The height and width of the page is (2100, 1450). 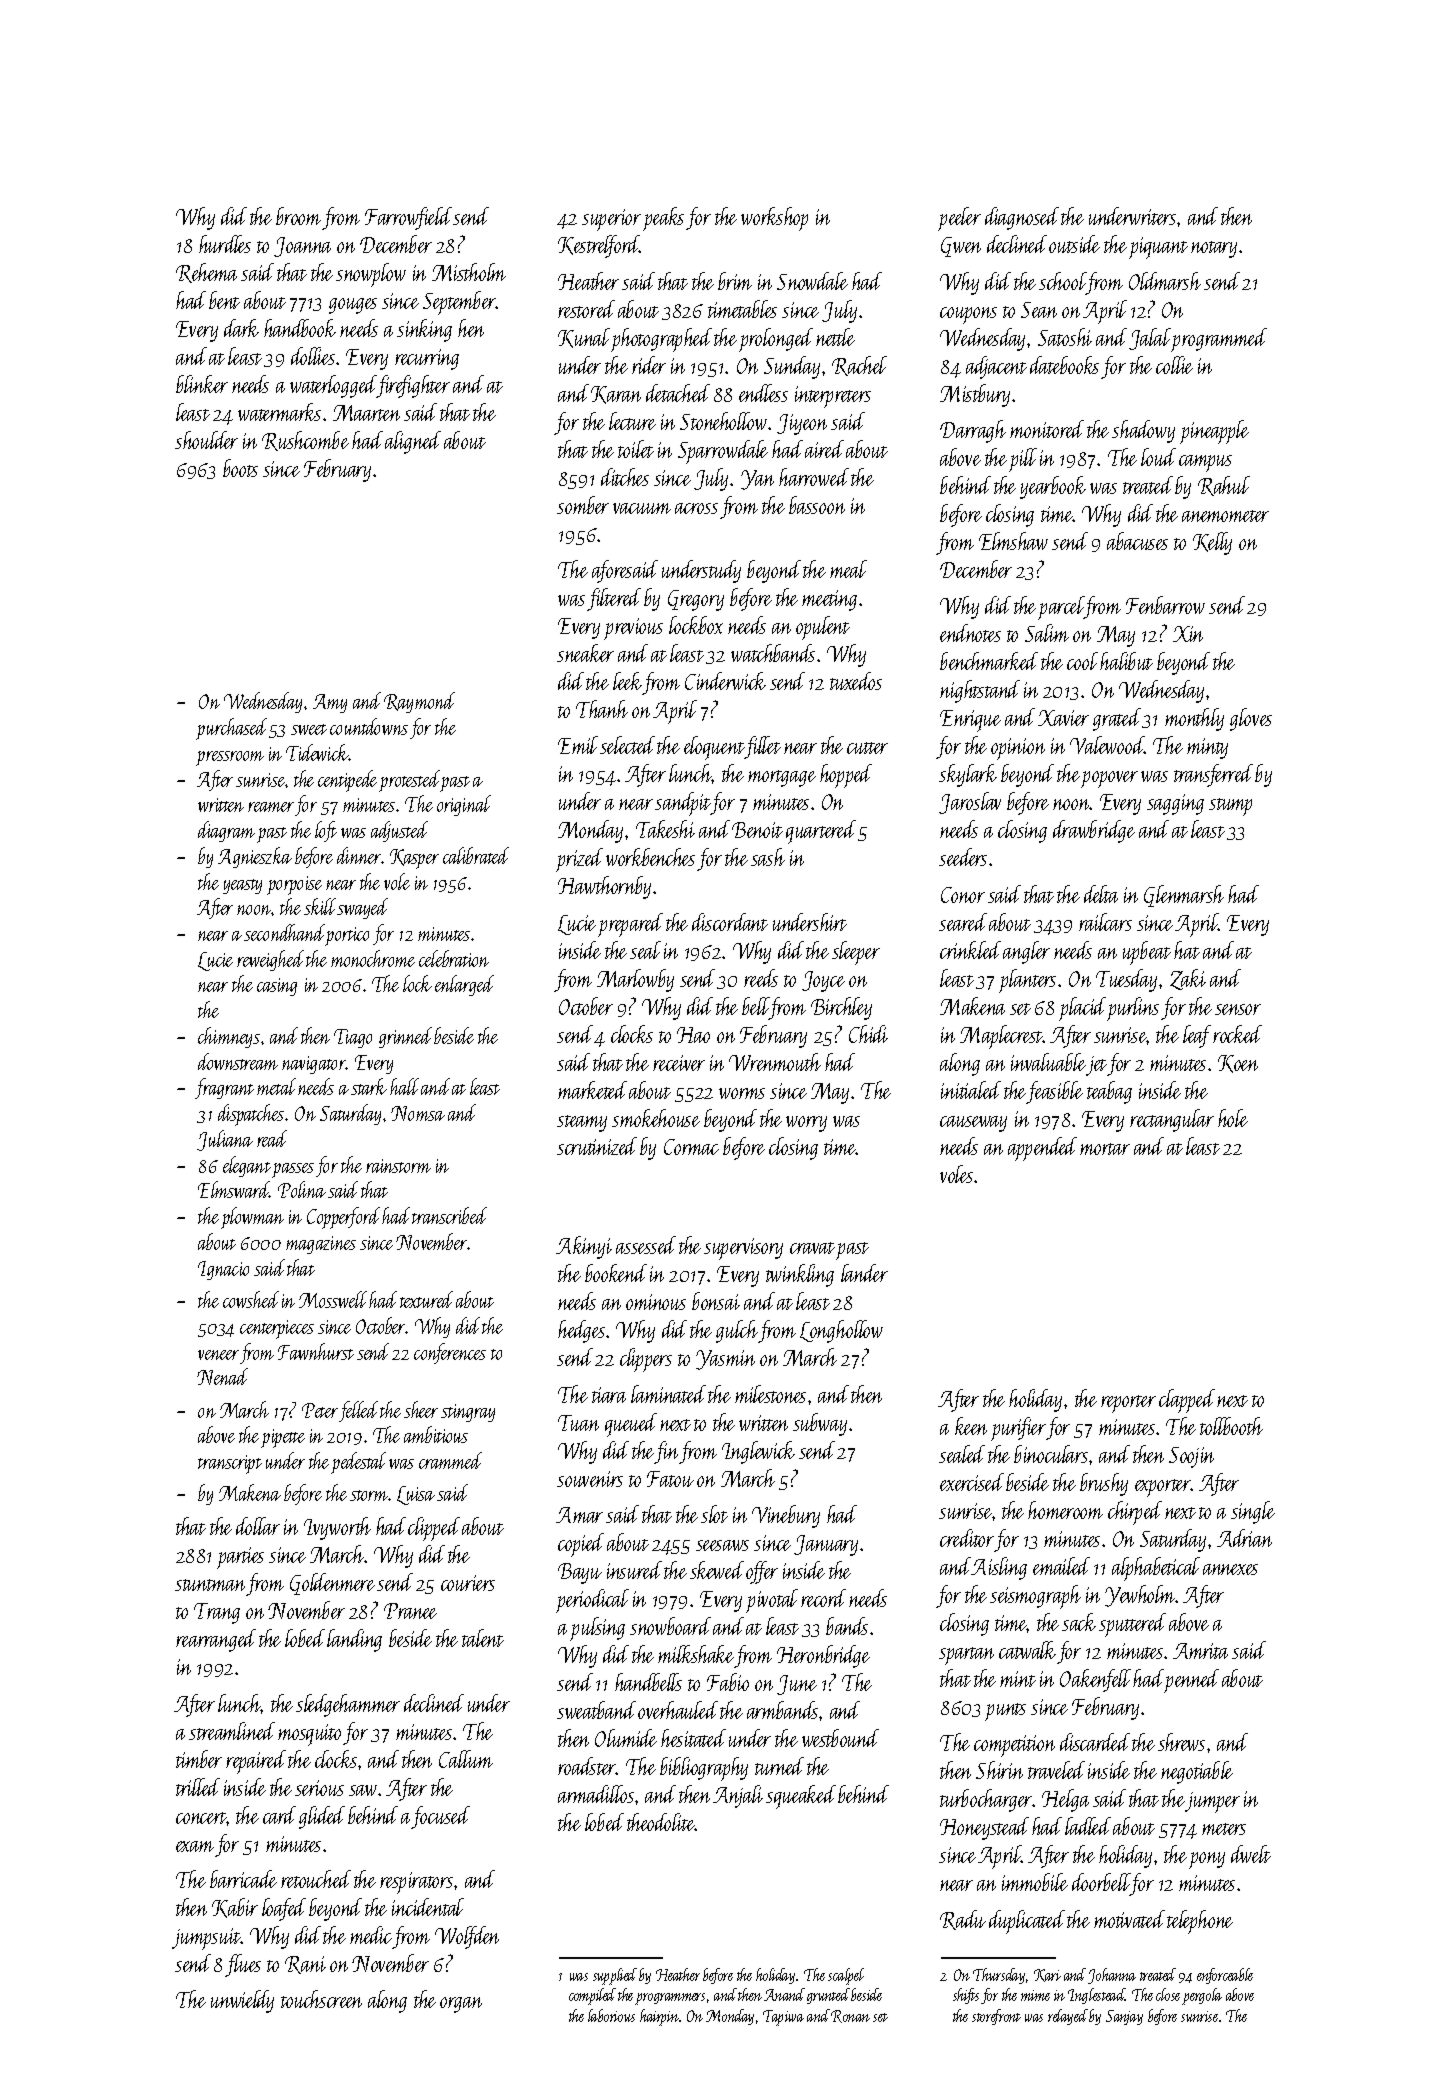 I want to click on Rehema, so click(x=206, y=273).
